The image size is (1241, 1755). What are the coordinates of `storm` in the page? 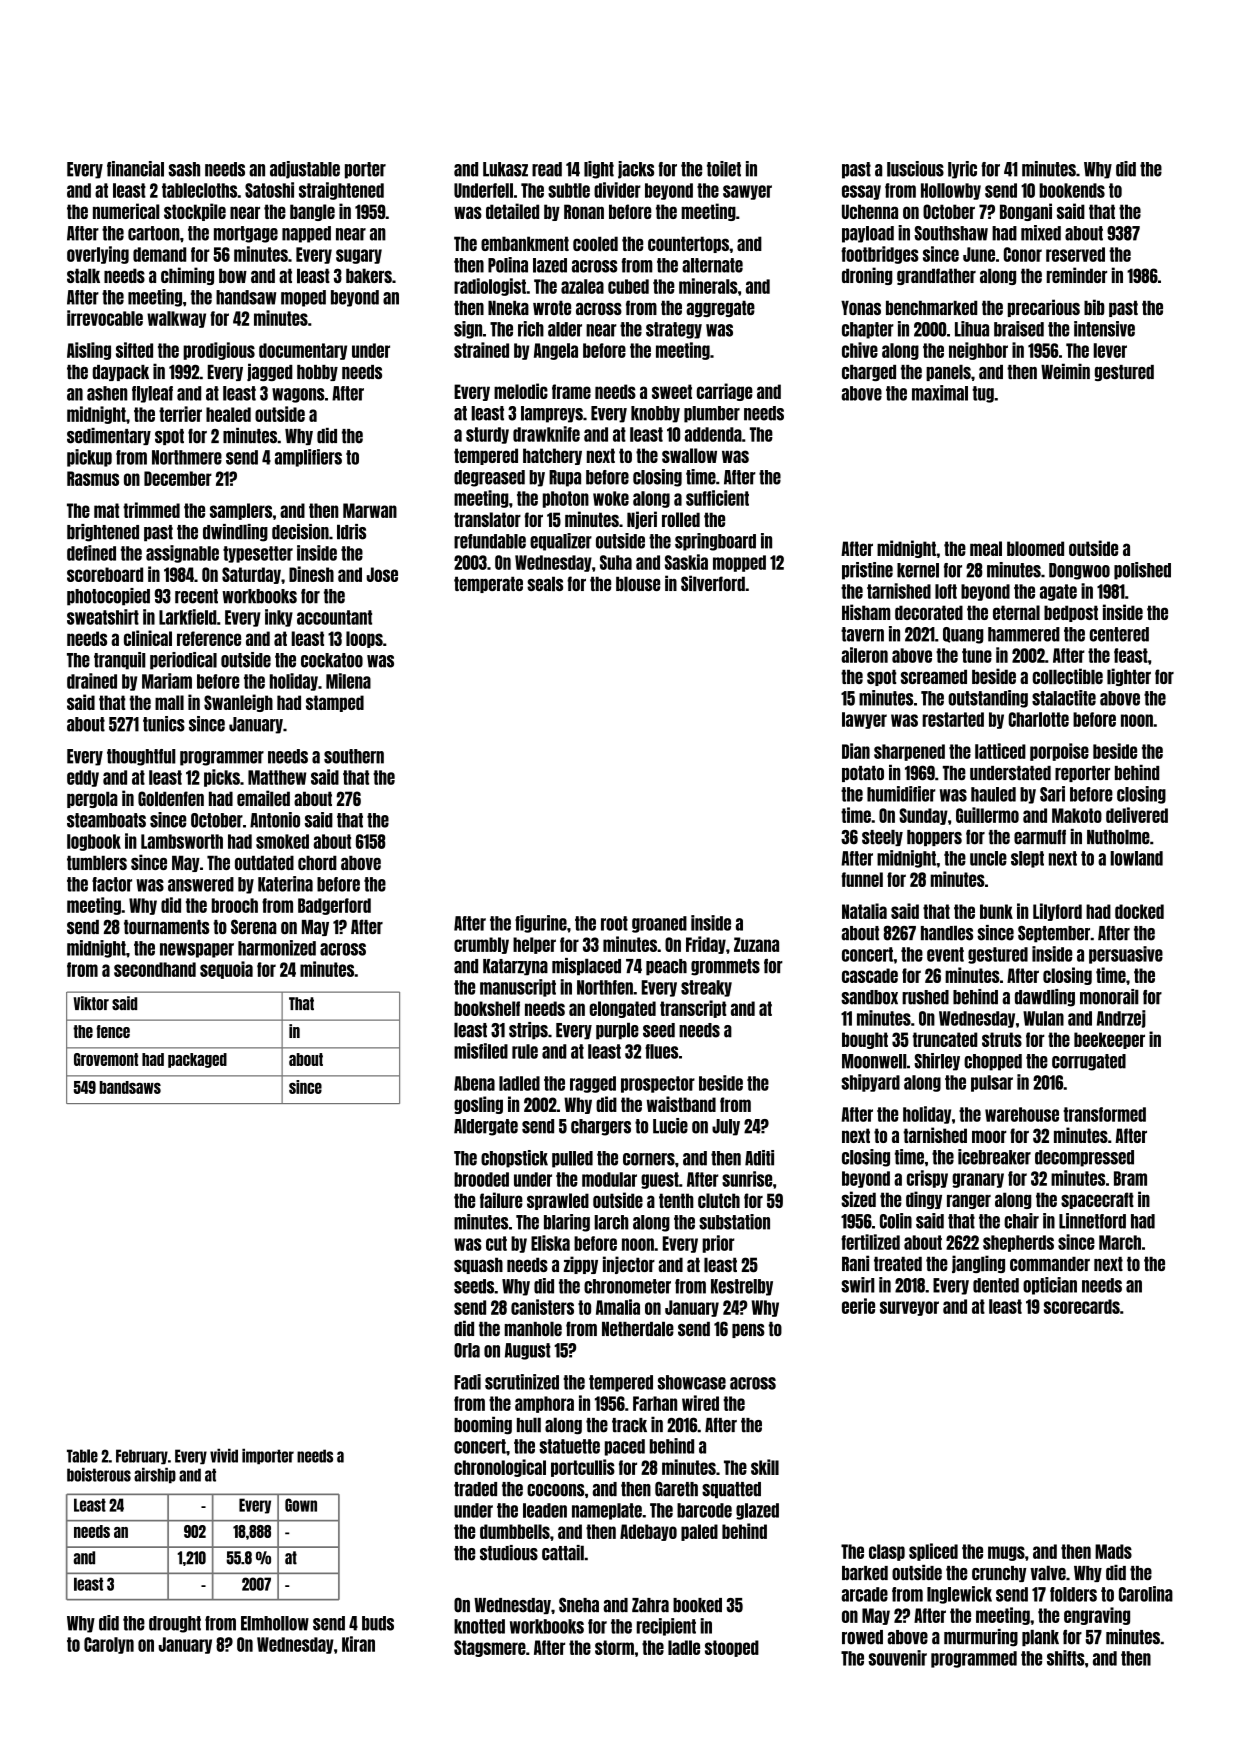 It's located at (614, 1647).
